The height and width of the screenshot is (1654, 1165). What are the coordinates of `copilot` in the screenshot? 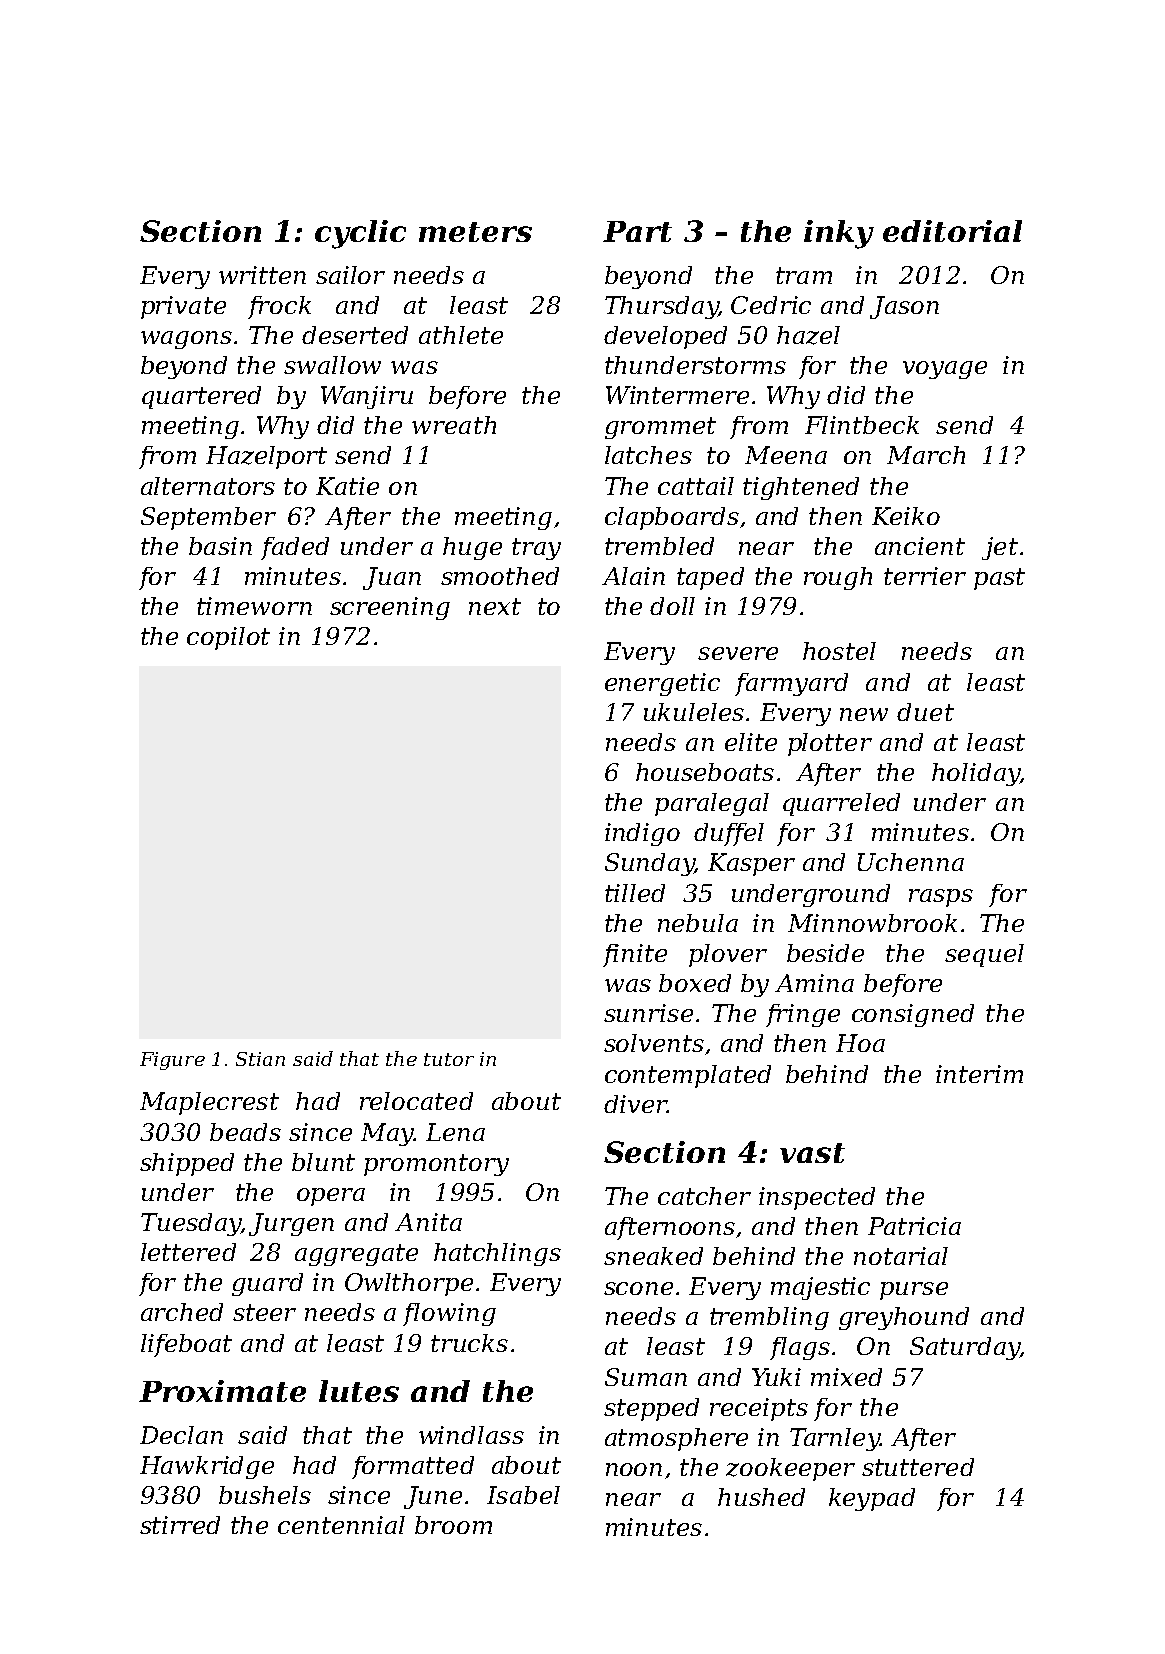 It's located at (228, 638).
